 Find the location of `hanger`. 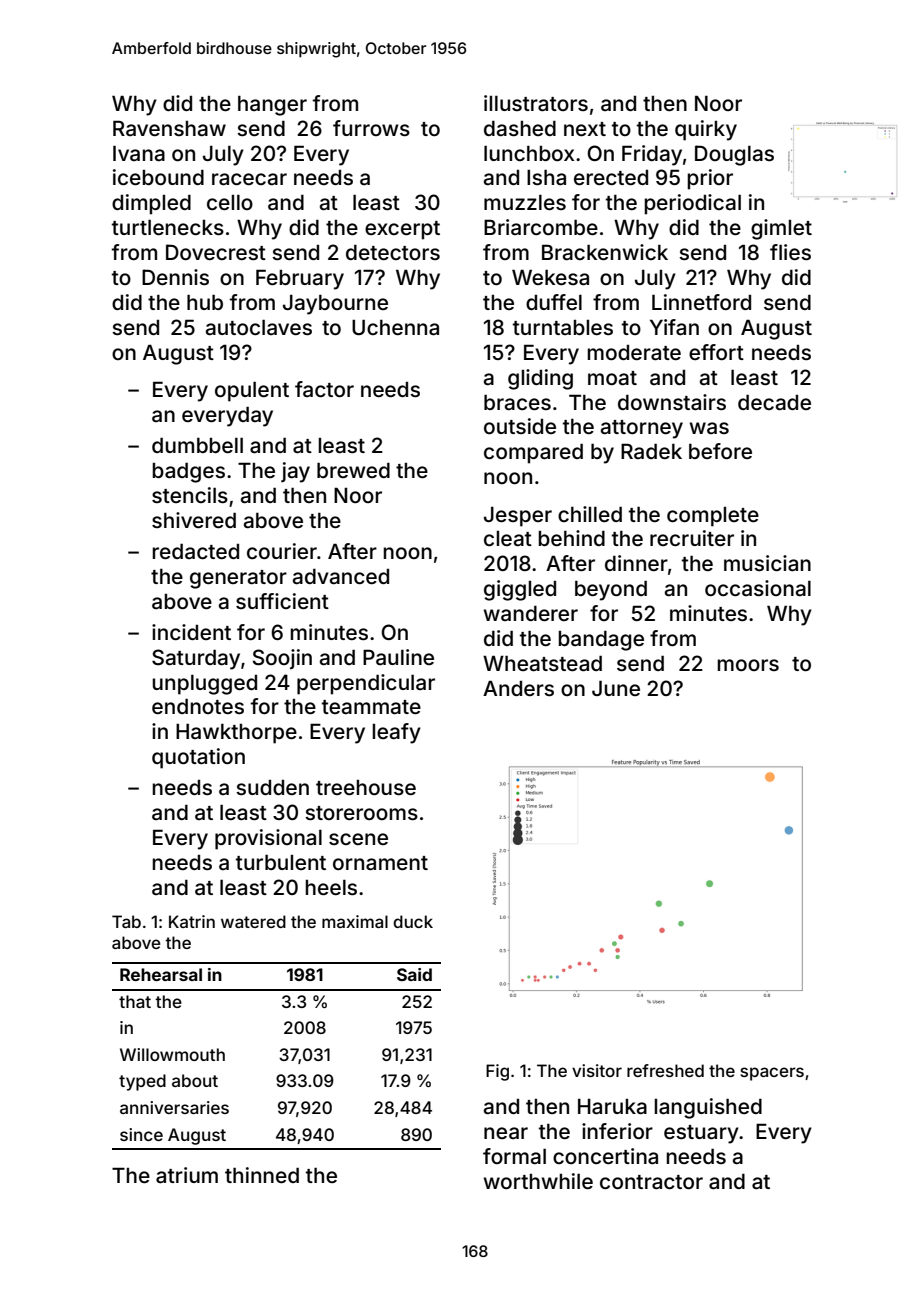

hanger is located at coordinates (272, 106).
